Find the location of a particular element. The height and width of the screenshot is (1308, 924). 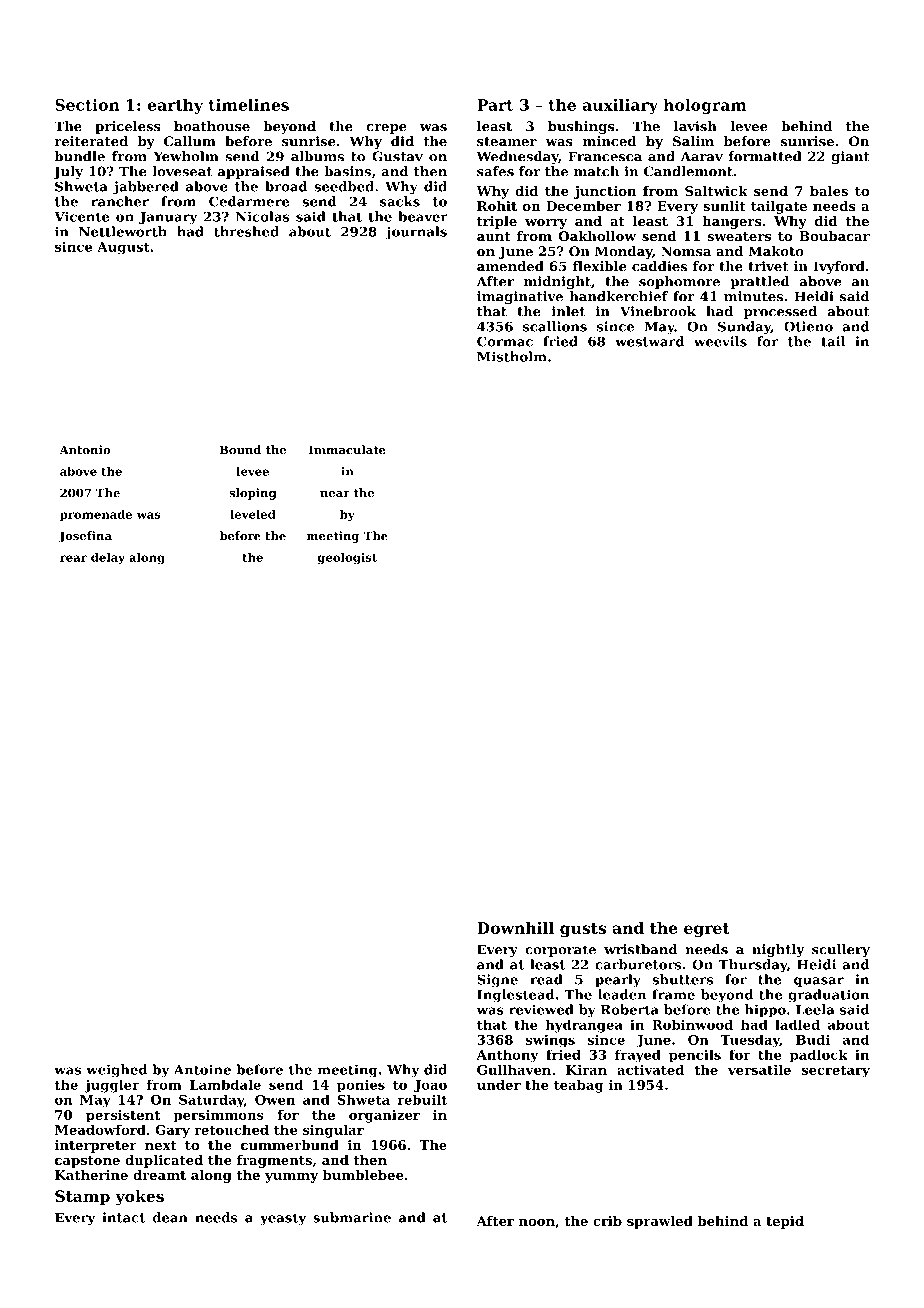

tepid is located at coordinates (785, 1222).
